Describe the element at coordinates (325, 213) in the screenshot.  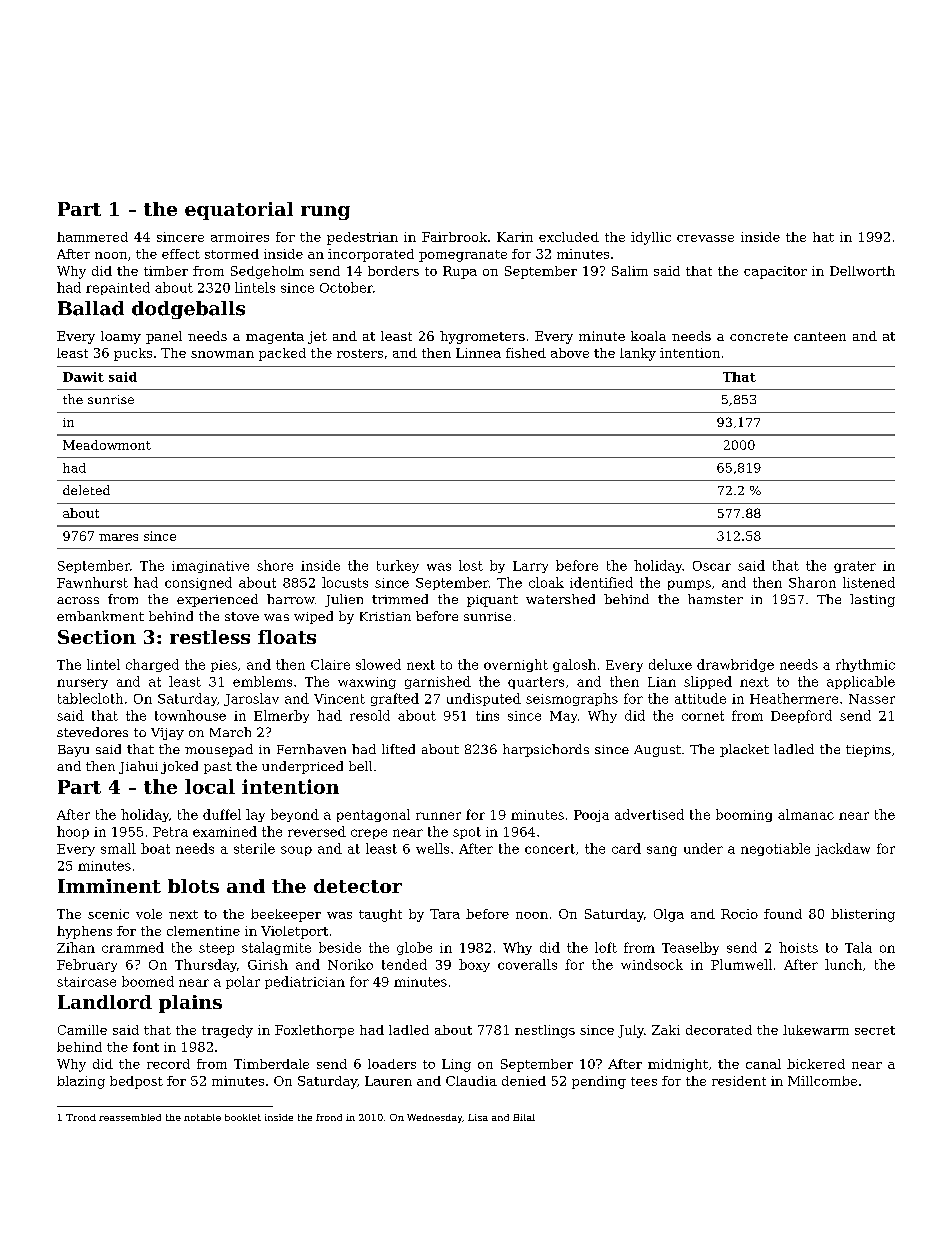
I see `rung` at that location.
